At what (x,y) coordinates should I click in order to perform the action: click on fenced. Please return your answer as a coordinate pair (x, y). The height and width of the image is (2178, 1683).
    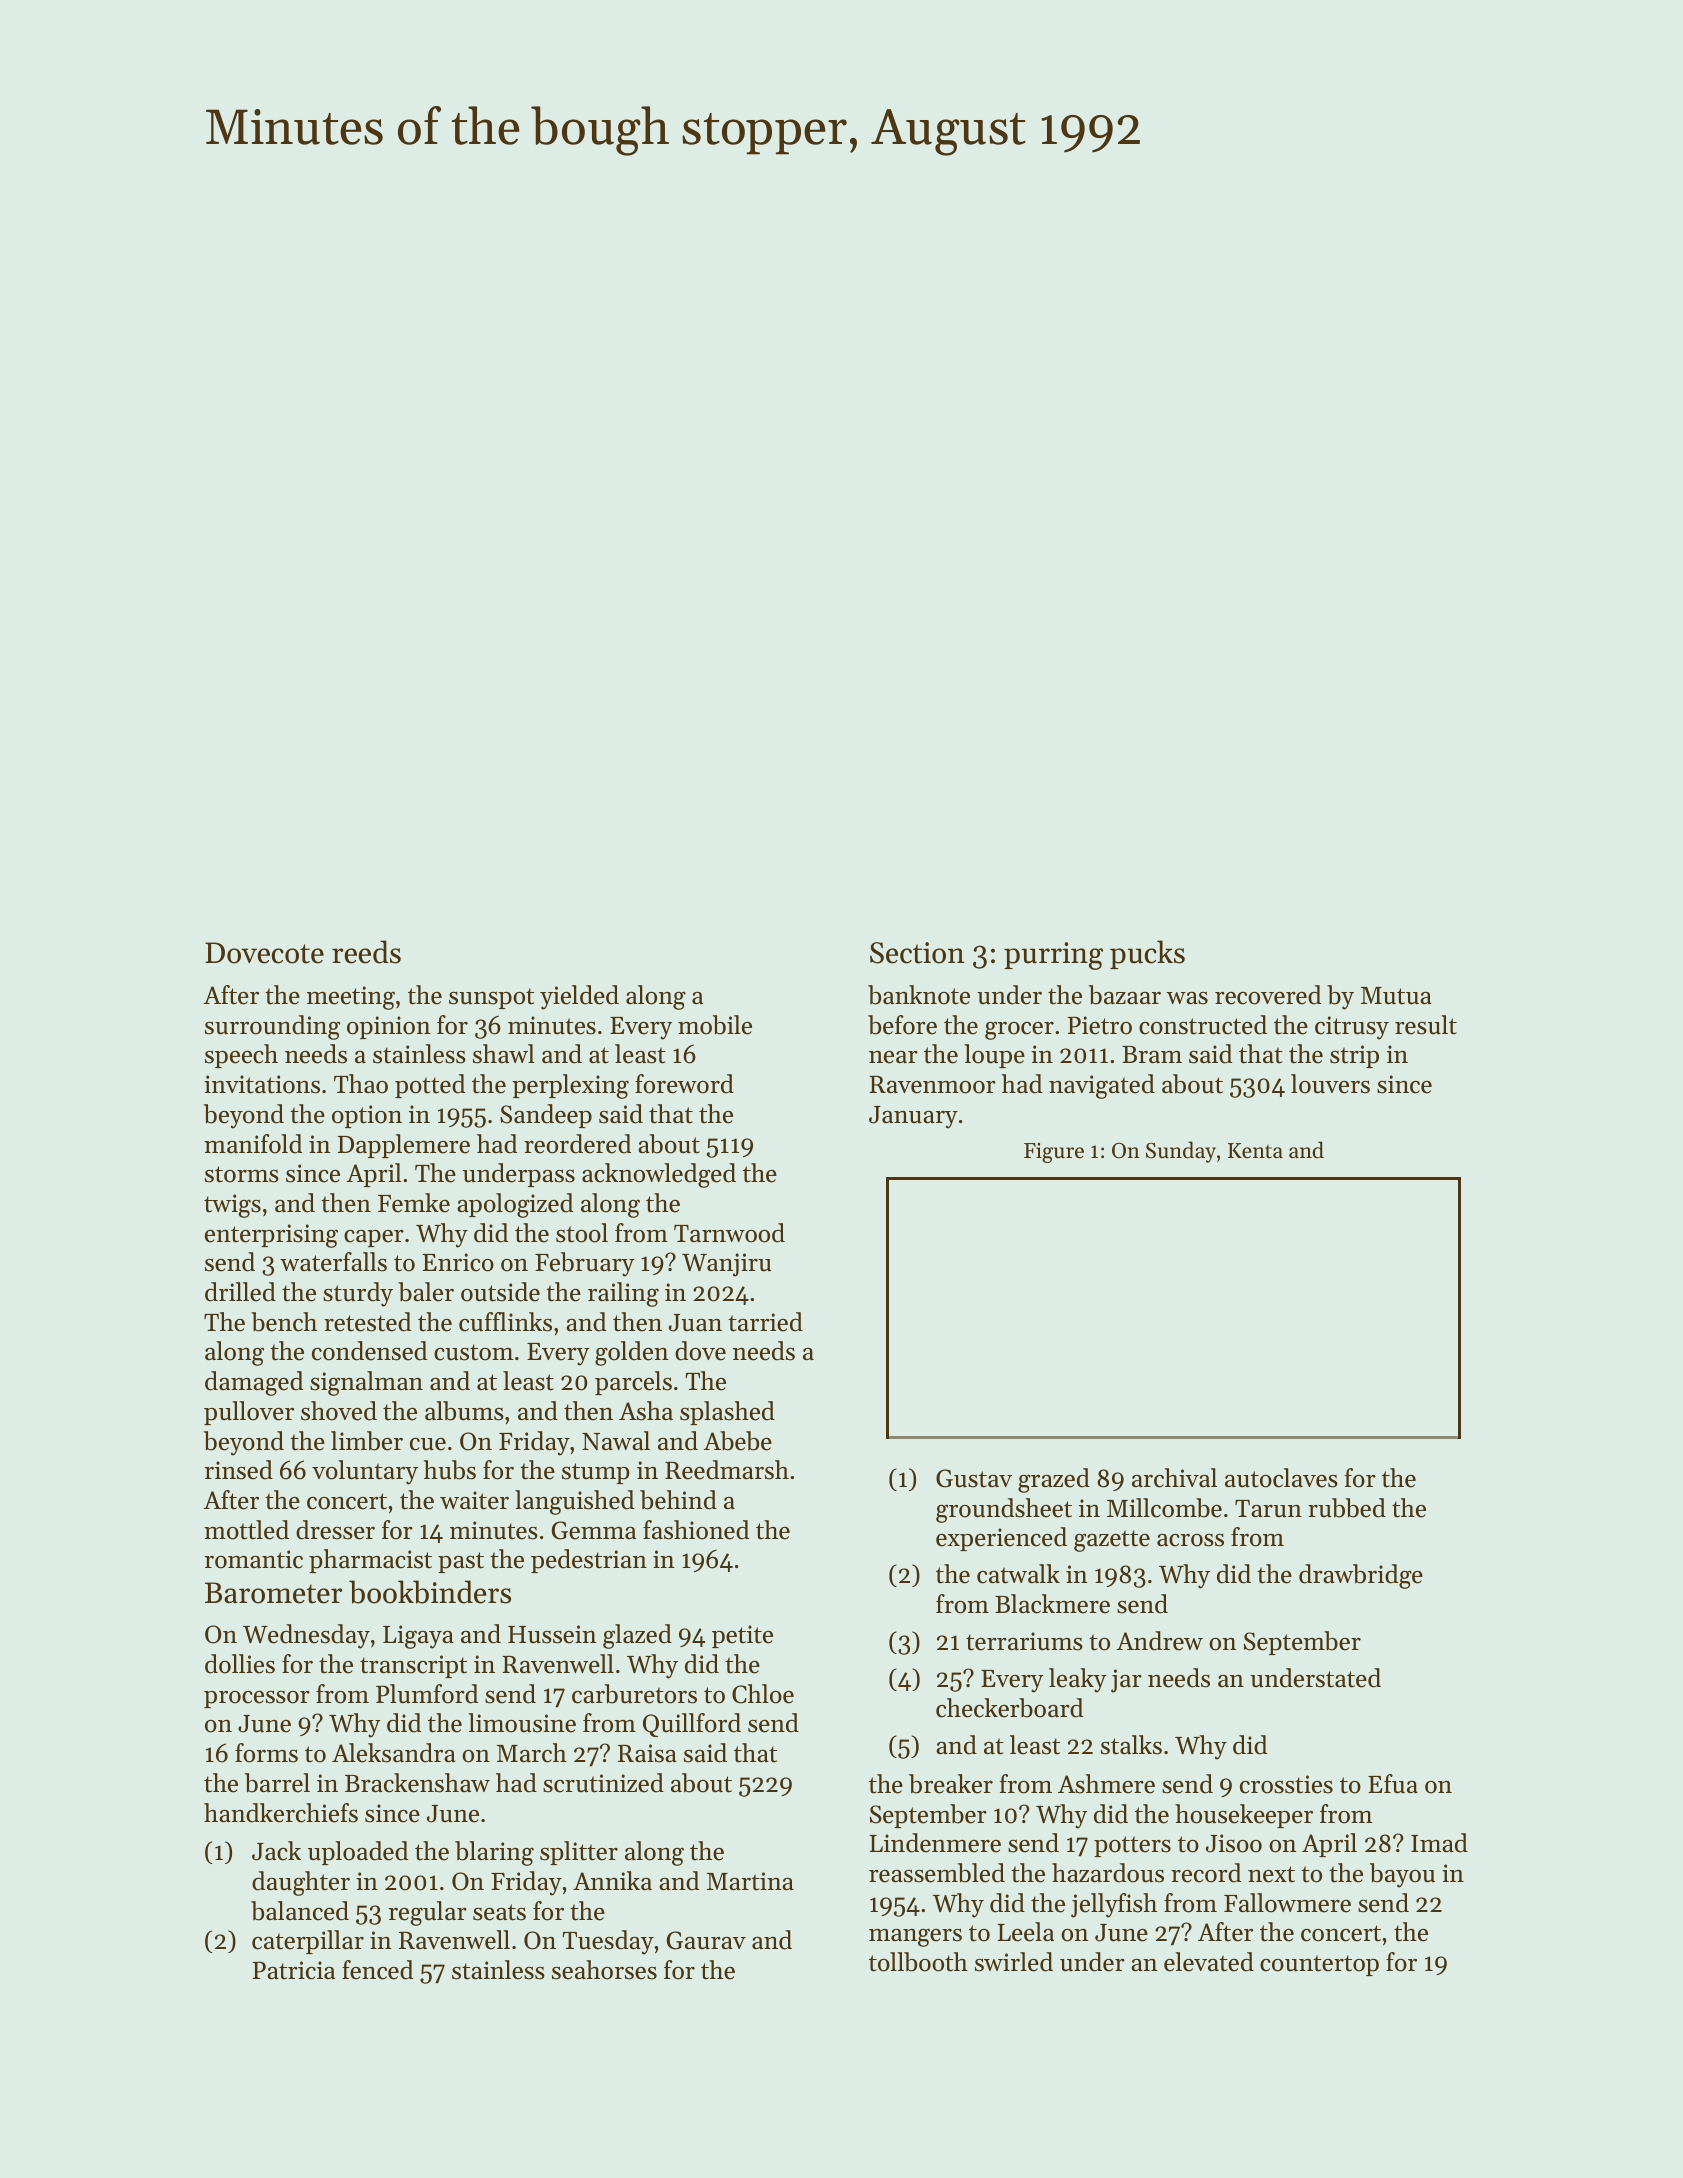
    Looking at the image, I should click on (377, 1970).
